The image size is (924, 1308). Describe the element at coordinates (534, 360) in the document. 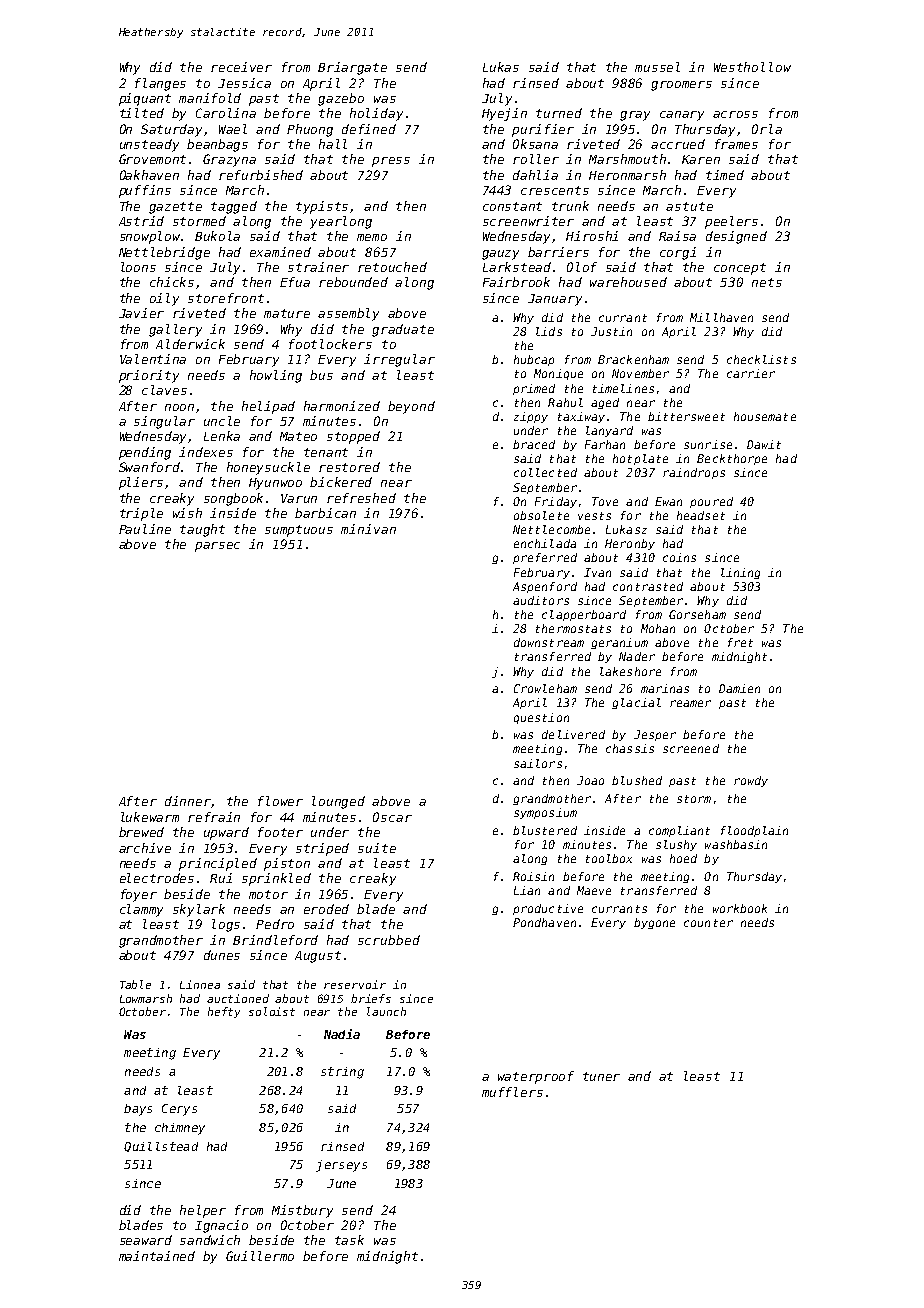

I see `hubcap` at that location.
